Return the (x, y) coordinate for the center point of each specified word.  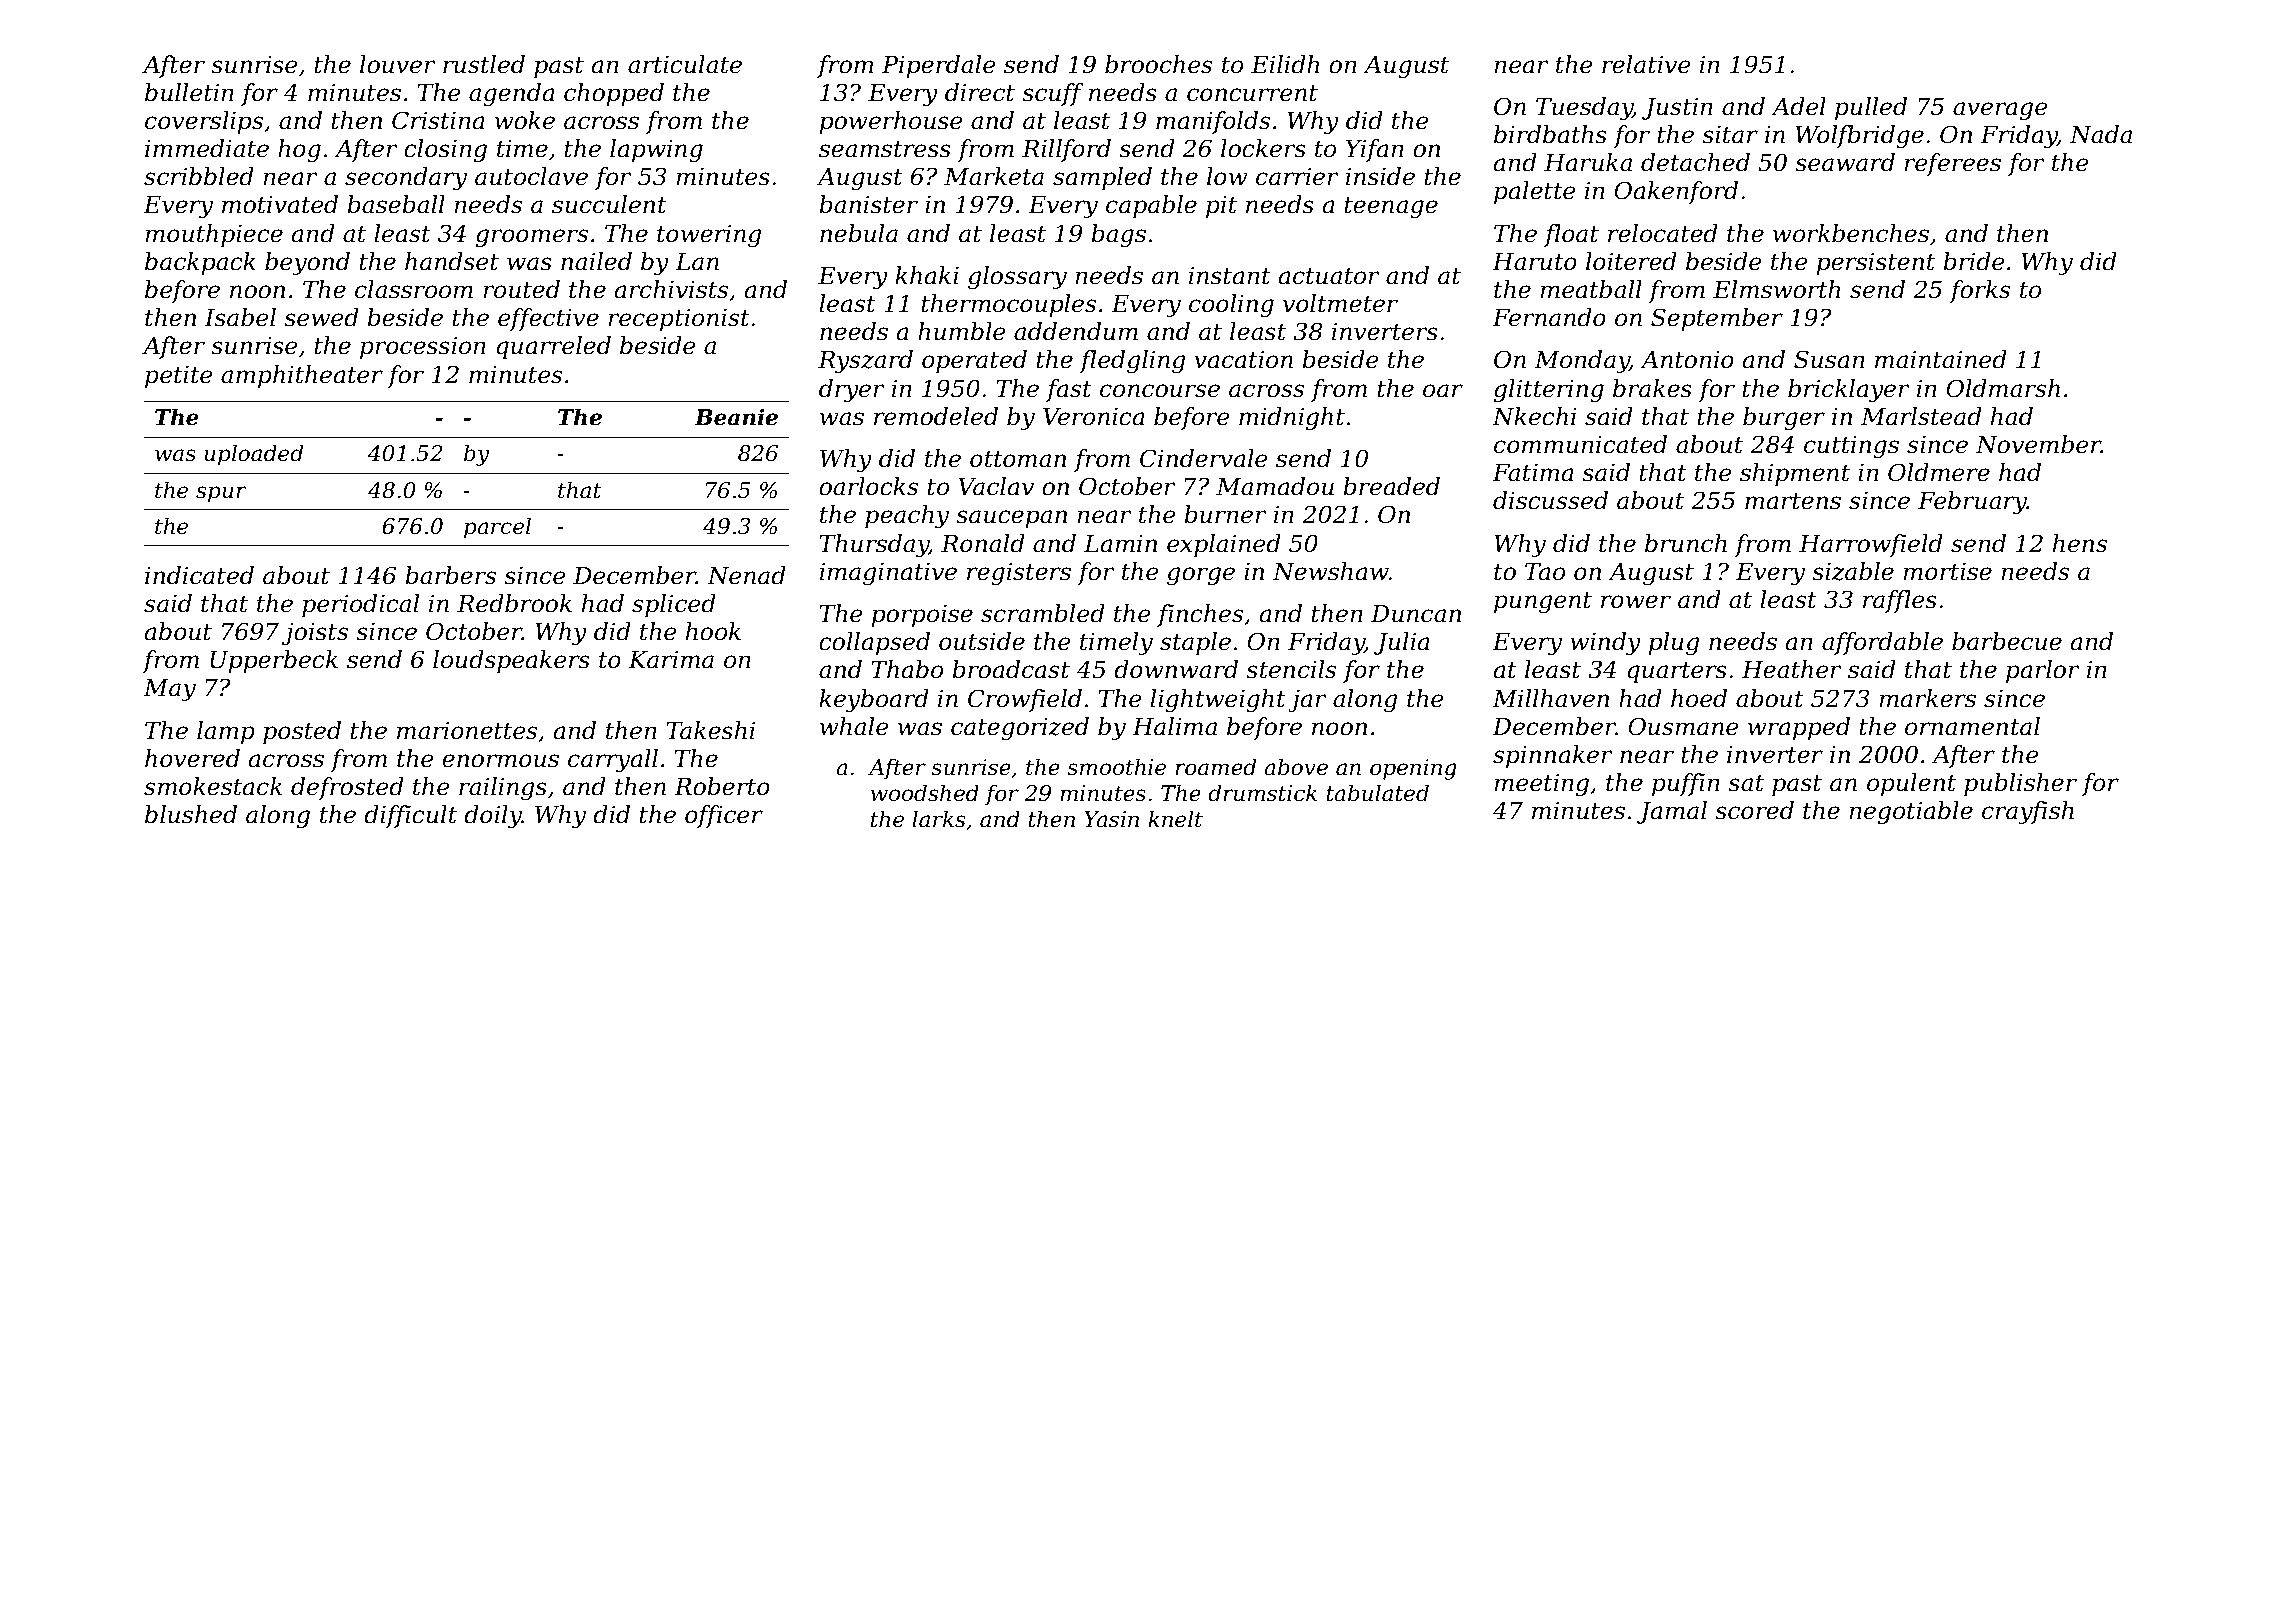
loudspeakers (511, 661)
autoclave (531, 176)
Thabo (907, 669)
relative (1646, 64)
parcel (497, 528)
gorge (1201, 576)
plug (1674, 643)
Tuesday (1584, 108)
